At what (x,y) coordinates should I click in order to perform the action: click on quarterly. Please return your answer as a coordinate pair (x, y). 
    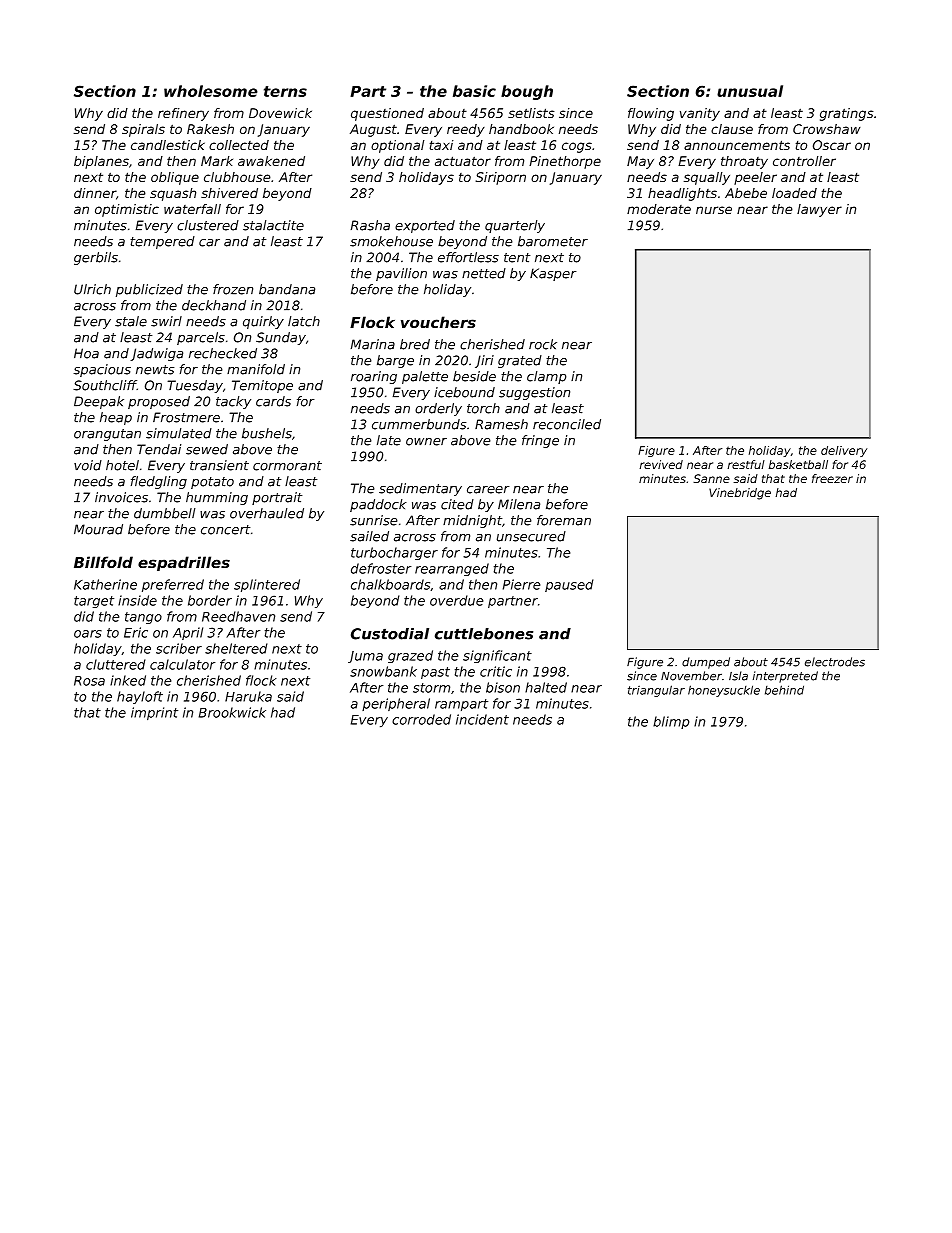
    Looking at the image, I should click on (515, 226).
